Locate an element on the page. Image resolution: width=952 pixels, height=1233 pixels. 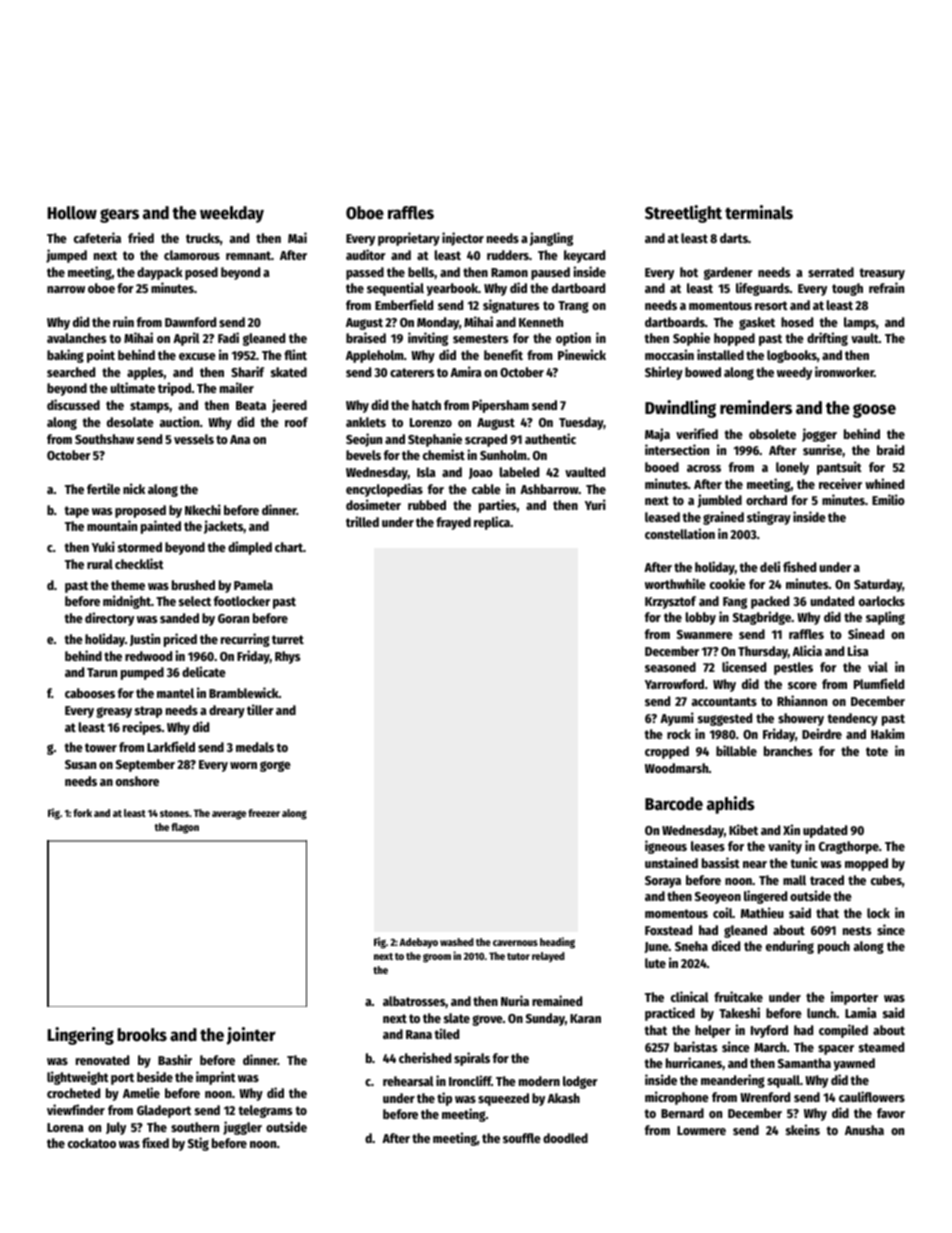
stamps is located at coordinates (149, 407).
